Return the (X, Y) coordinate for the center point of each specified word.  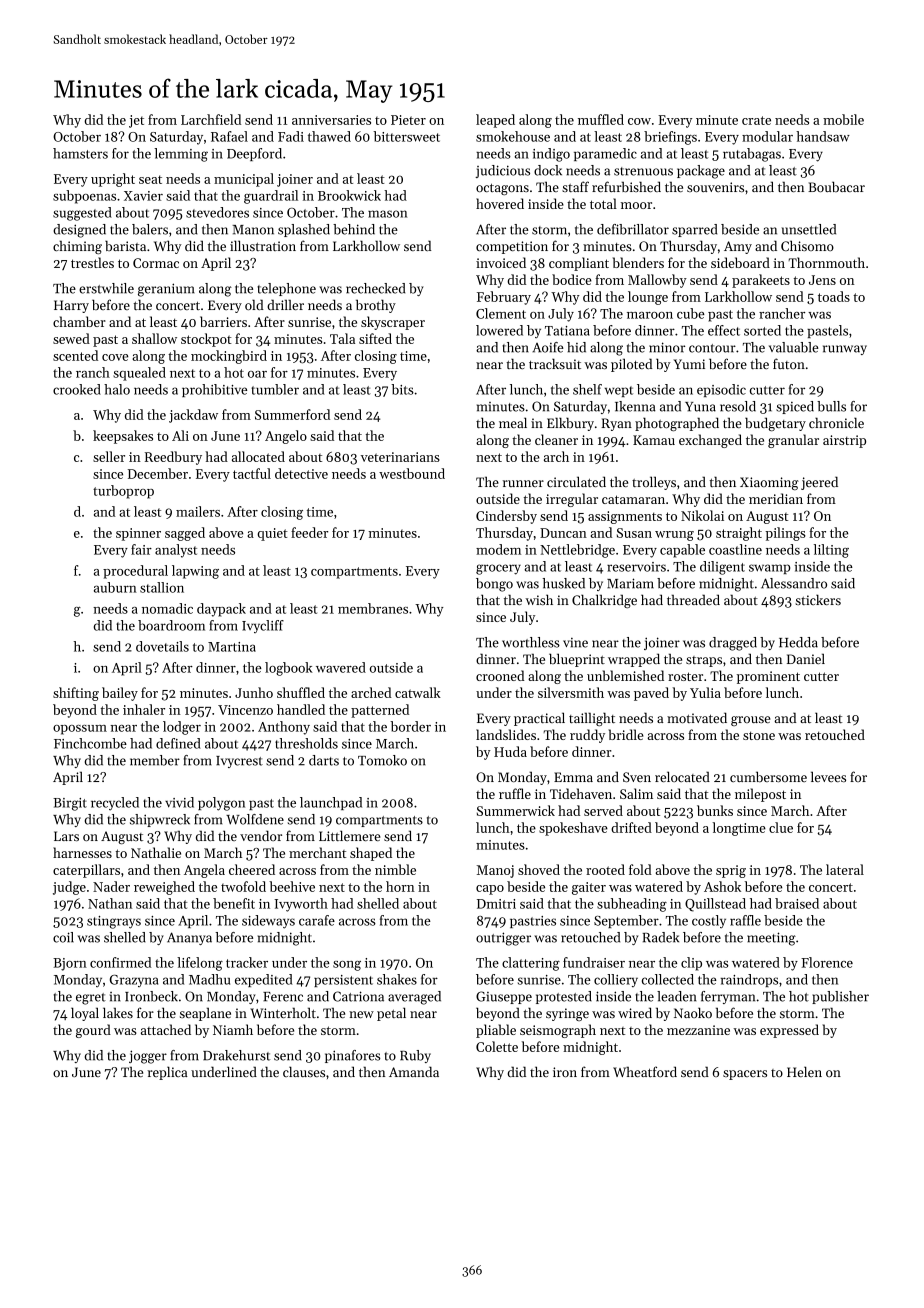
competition (512, 247)
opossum (80, 730)
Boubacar (836, 186)
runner (523, 483)
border (410, 726)
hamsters (80, 153)
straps (704, 661)
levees (828, 777)
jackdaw (193, 416)
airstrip (844, 441)
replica (168, 1073)
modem (498, 549)
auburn (115, 587)
